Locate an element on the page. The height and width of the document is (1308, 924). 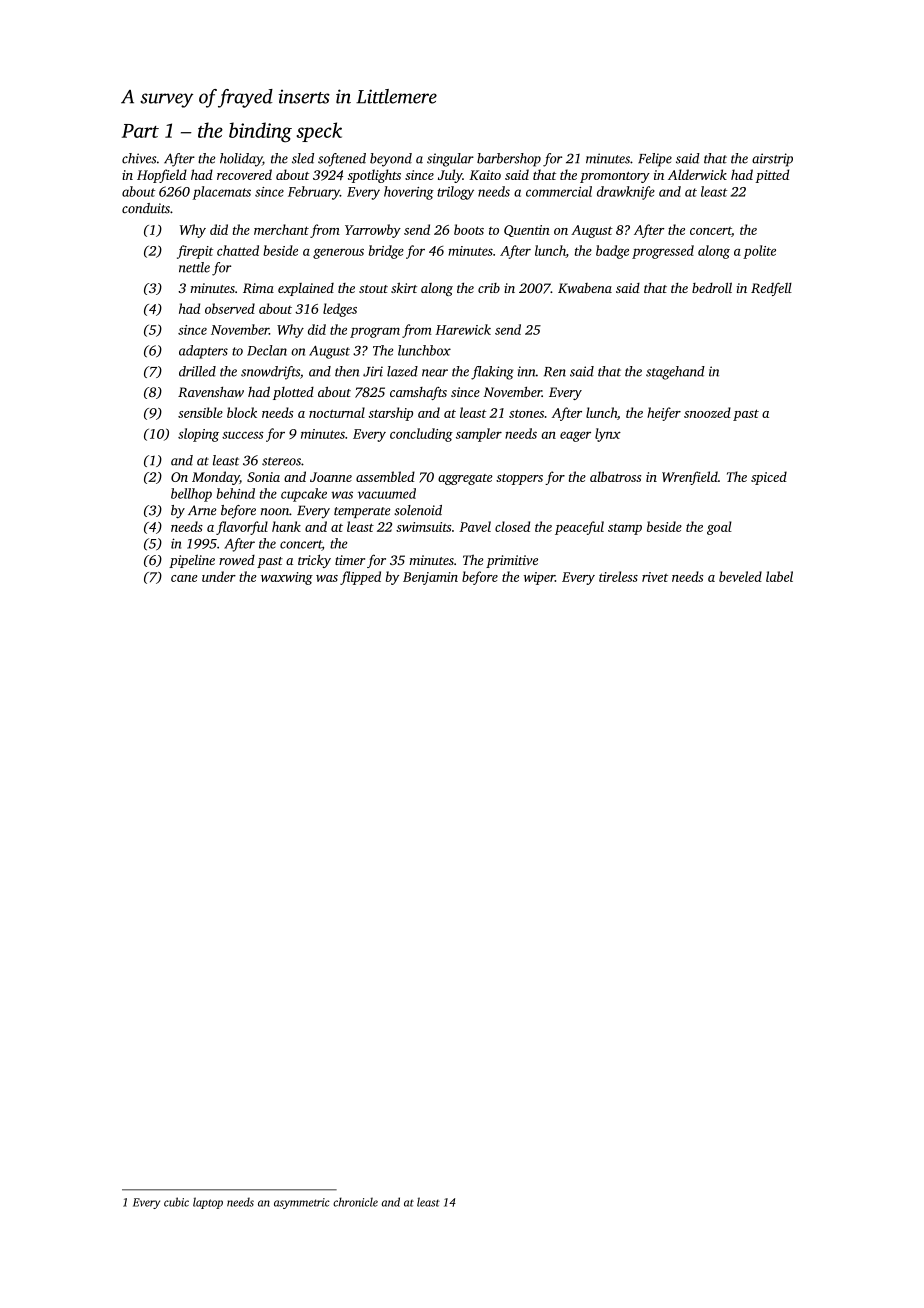
binding is located at coordinates (260, 132).
